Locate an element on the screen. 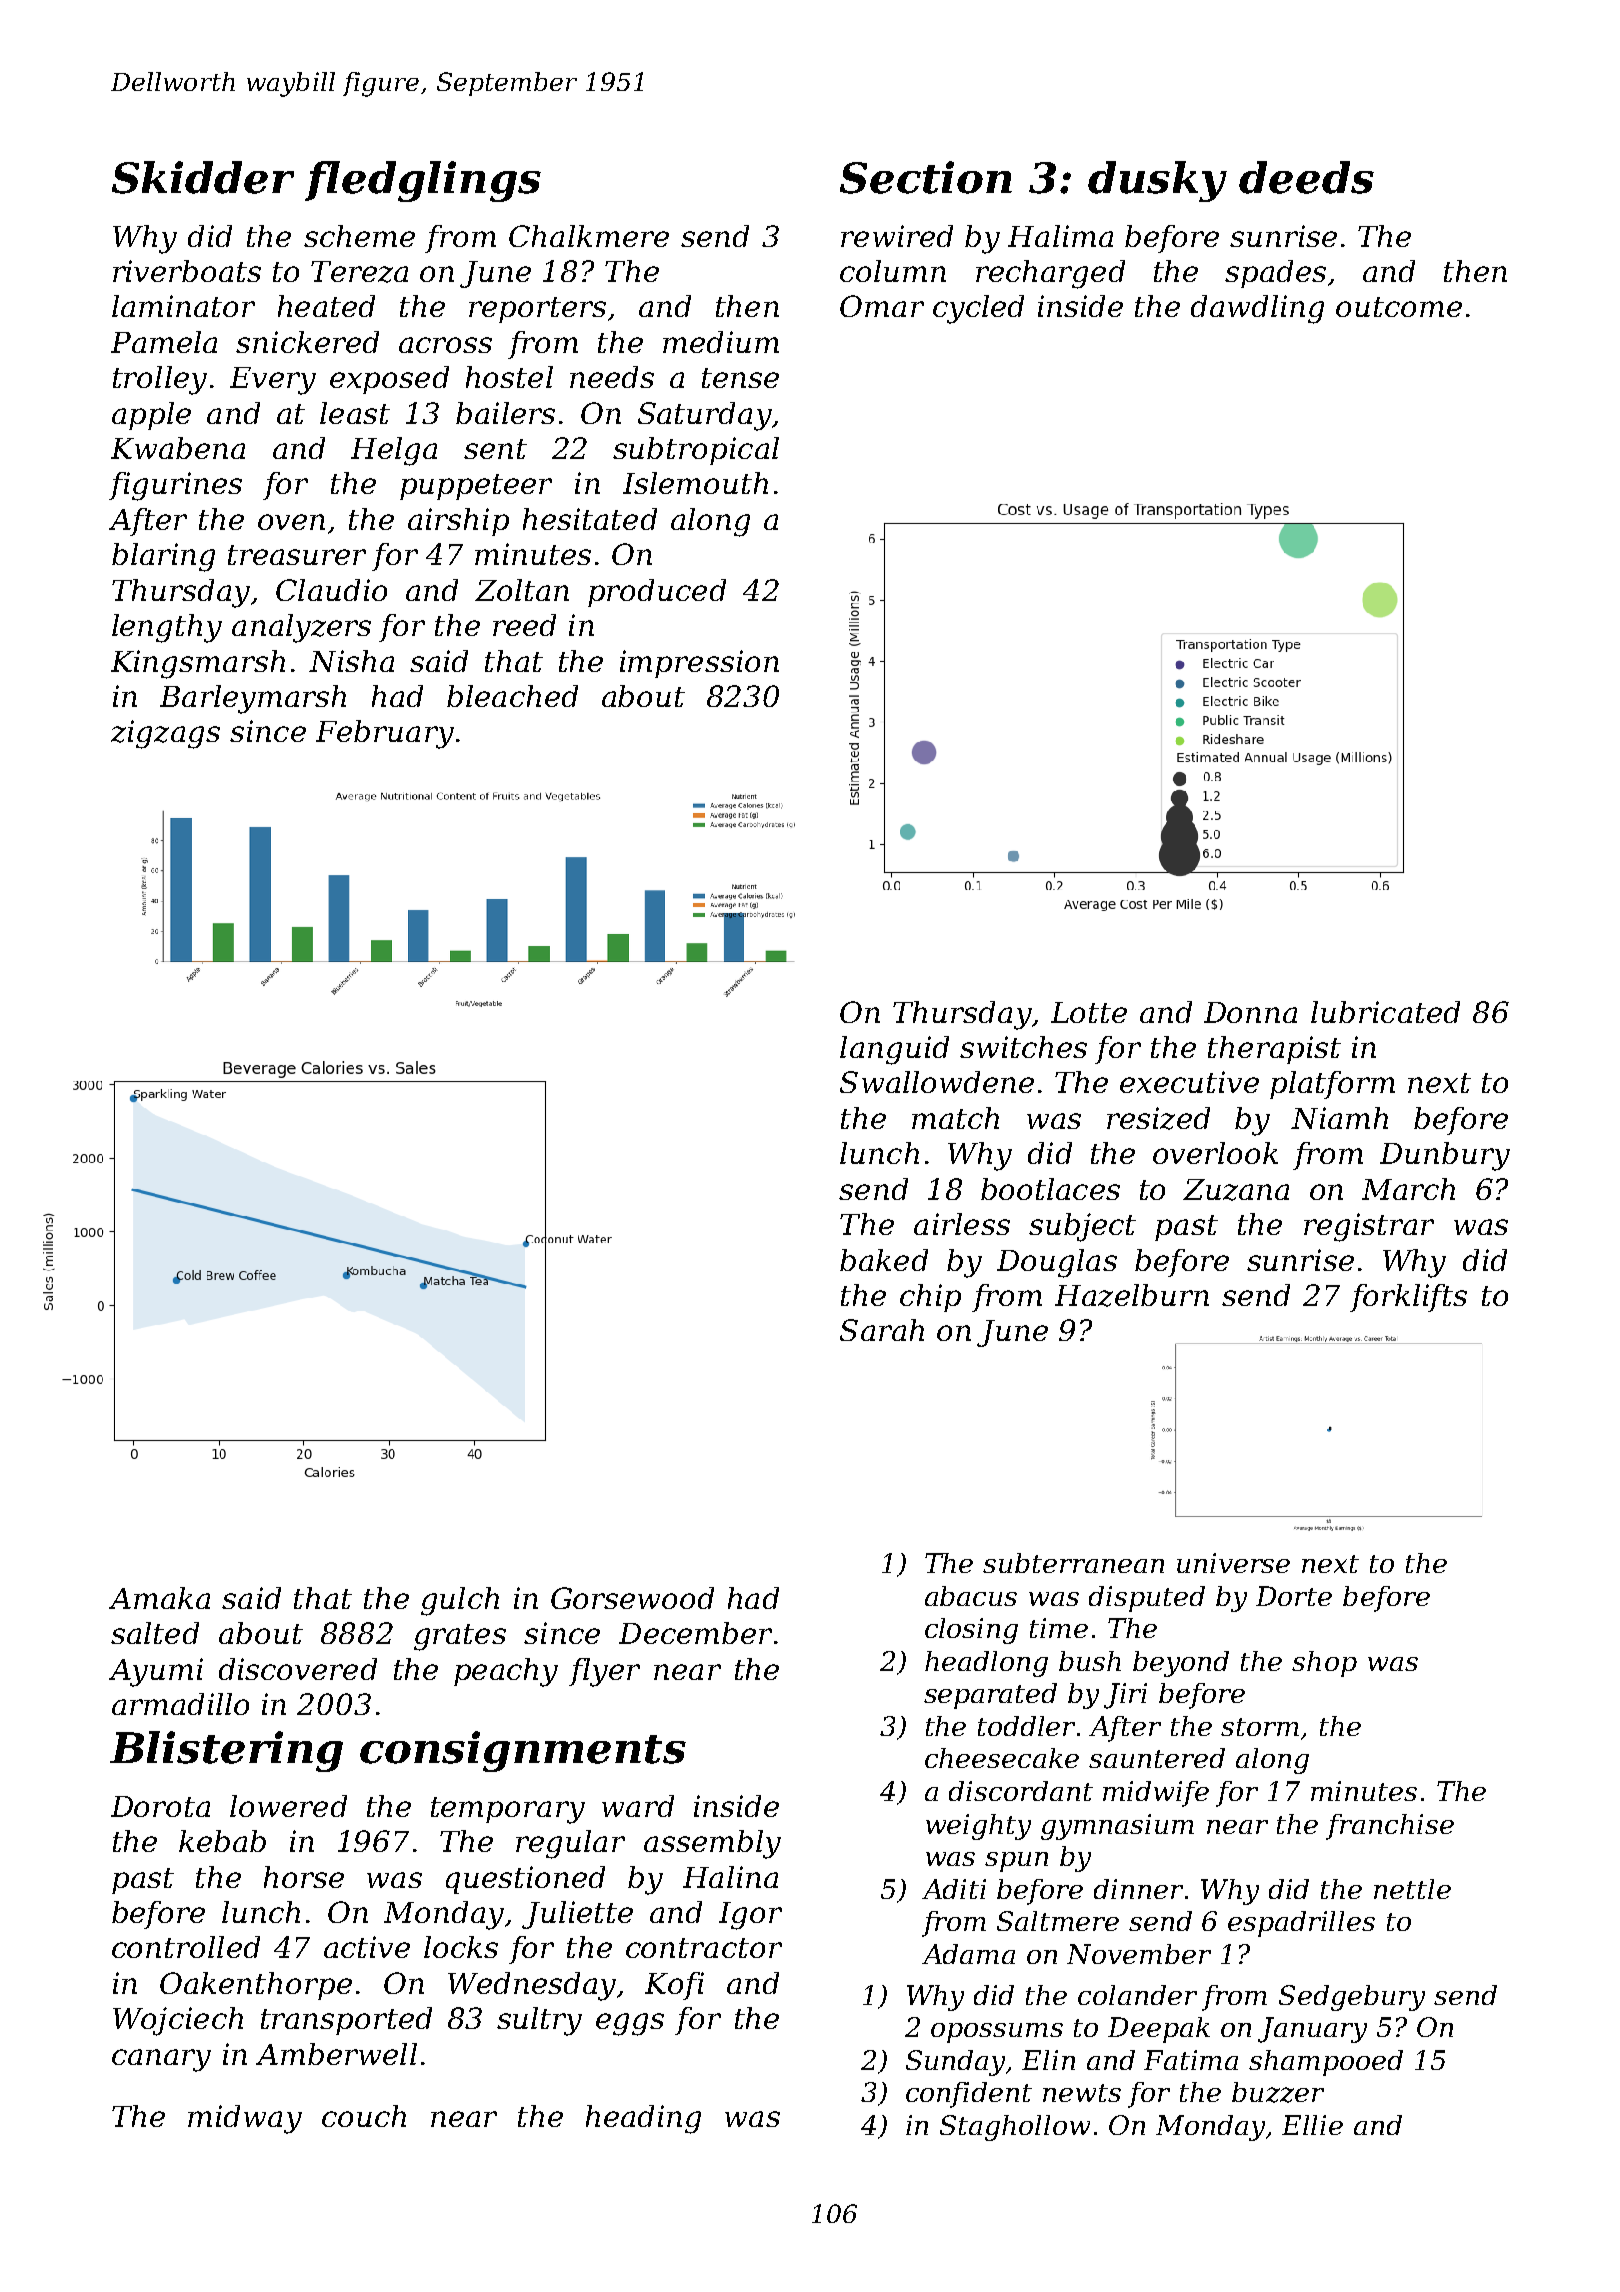 The width and height of the screenshot is (1620, 2292). zigzags is located at coordinates (165, 734).
